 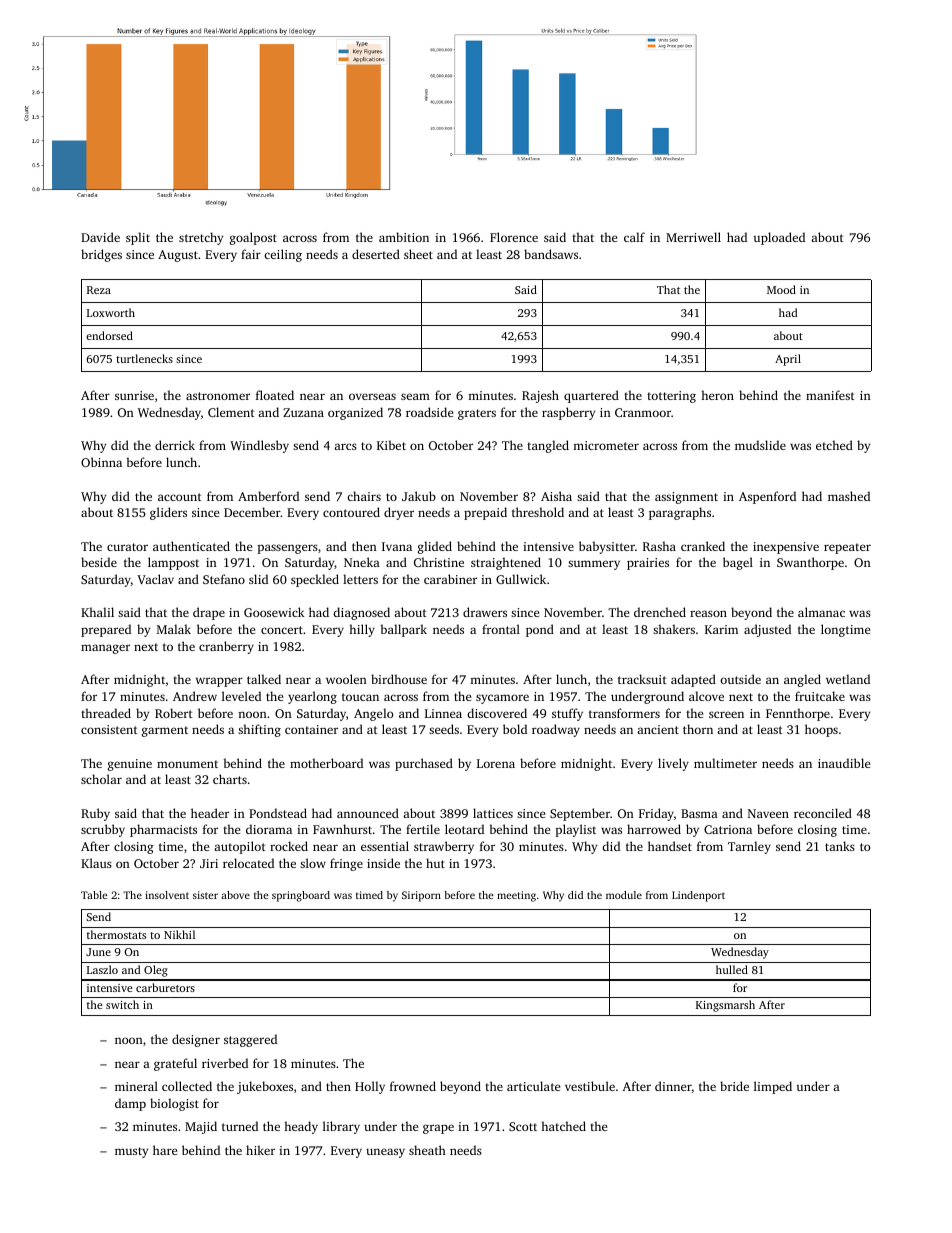 I want to click on drenched, so click(x=660, y=612).
